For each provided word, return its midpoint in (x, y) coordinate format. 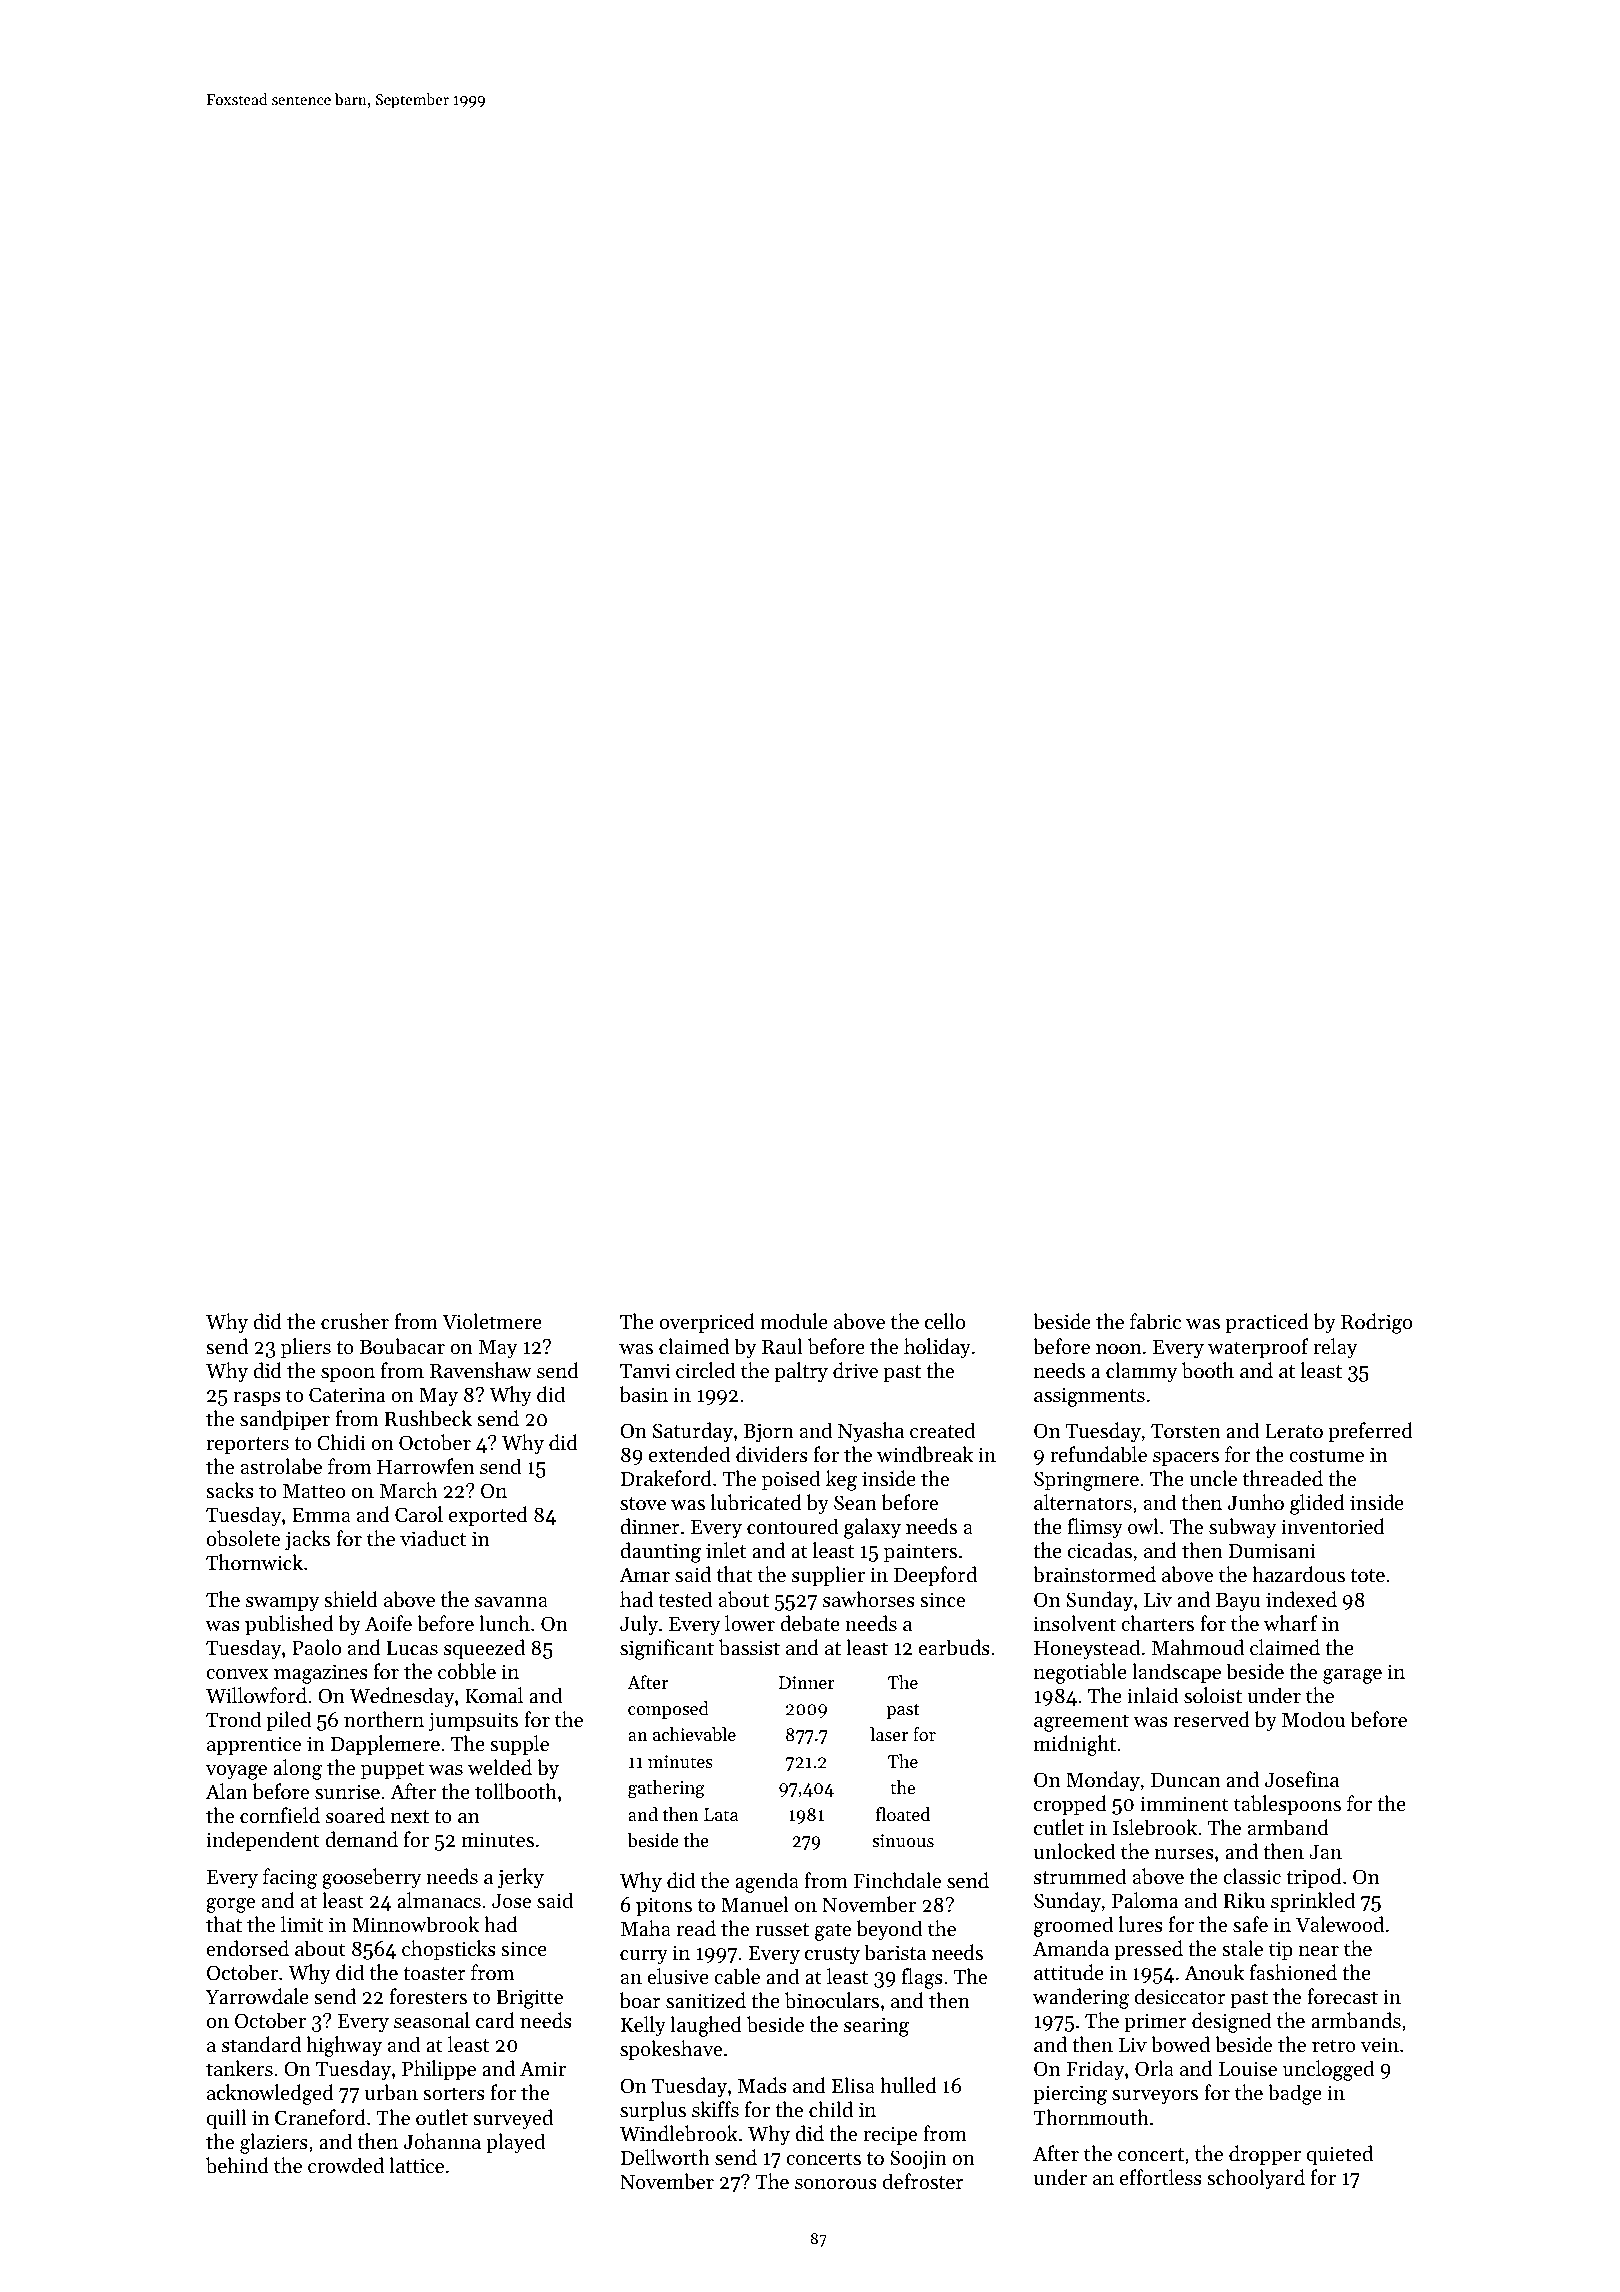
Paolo (316, 1647)
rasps (257, 1399)
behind (237, 2165)
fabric (1155, 1321)
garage (1352, 1676)
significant (667, 1649)
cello (945, 1321)
